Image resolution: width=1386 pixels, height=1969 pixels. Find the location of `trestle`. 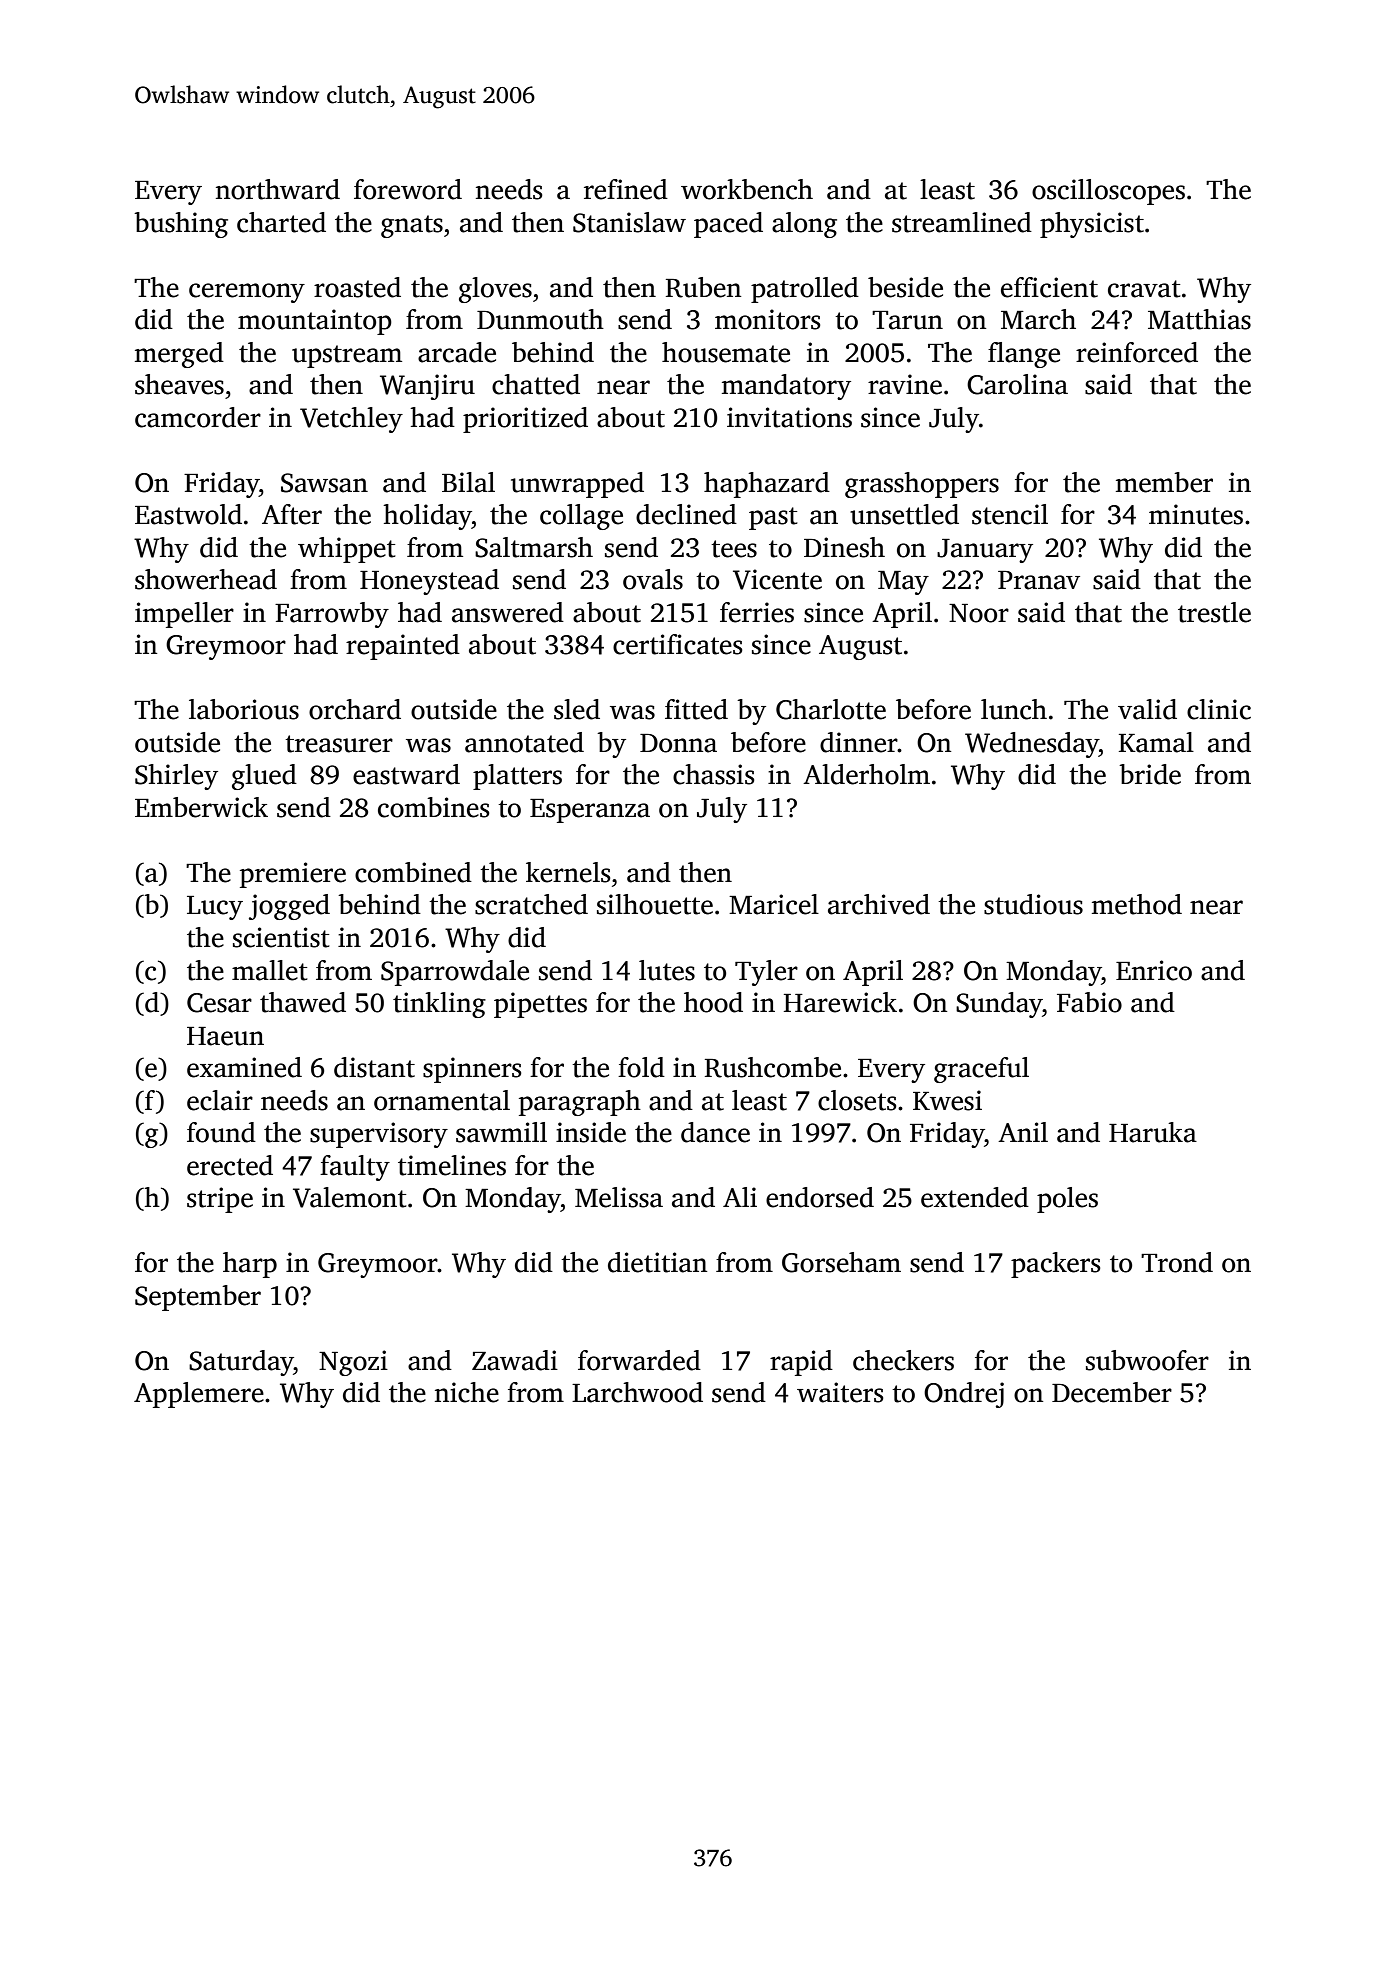

trestle is located at coordinates (1214, 612).
